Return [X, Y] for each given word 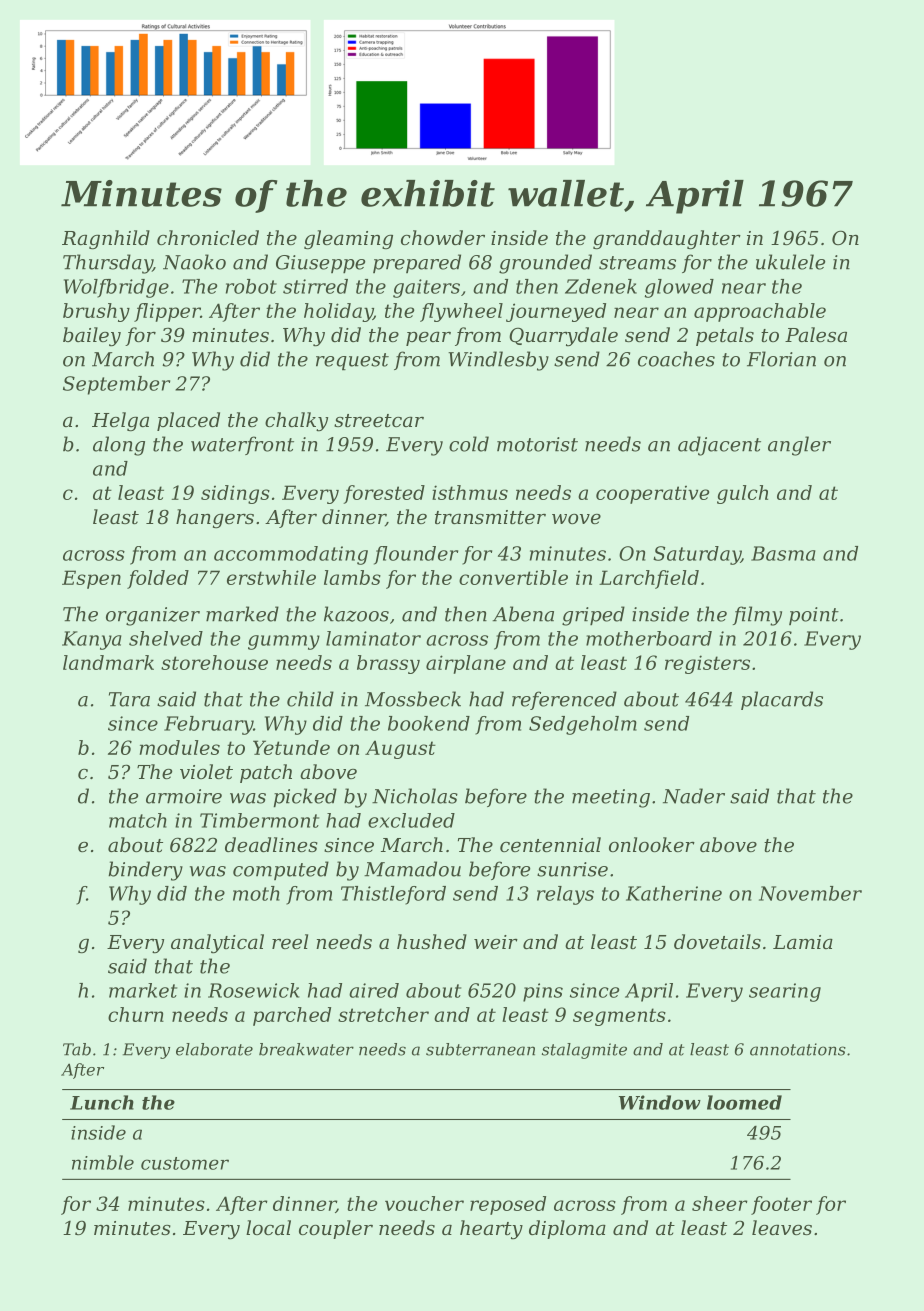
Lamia [803, 942]
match [138, 820]
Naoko [194, 262]
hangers [215, 519]
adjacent [719, 446]
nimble [103, 1162]
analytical [217, 944]
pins [543, 992]
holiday [338, 312]
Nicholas [415, 796]
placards [782, 700]
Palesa [816, 334]
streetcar [379, 420]
